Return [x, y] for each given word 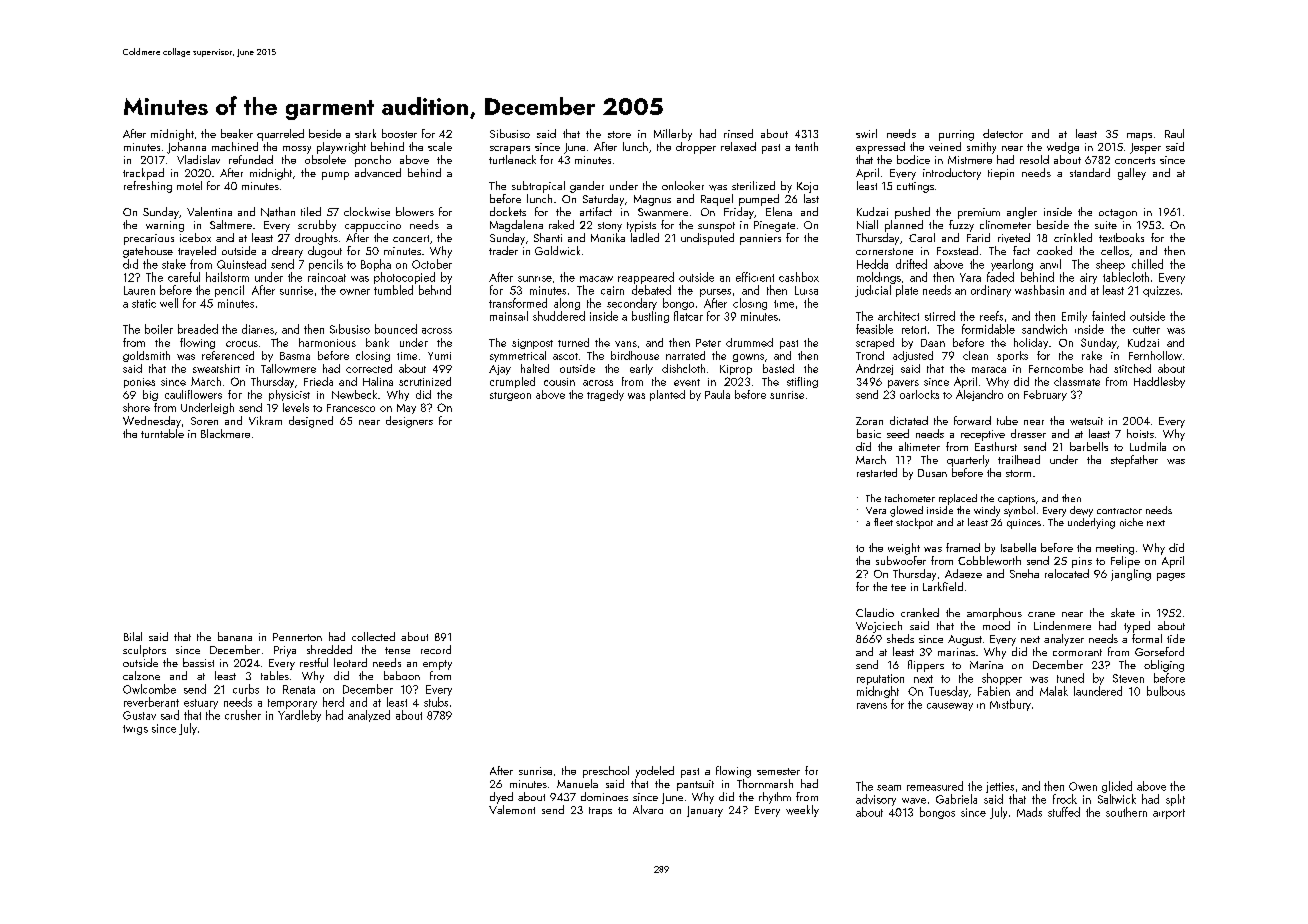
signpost [532, 344]
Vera [876, 510]
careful [184, 277]
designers [409, 422]
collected [373, 636]
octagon [1118, 214]
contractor [1119, 511]
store [619, 134]
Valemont [512, 809]
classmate [1077, 381]
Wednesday [152, 422]
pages [1171, 577]
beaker [237, 133]
